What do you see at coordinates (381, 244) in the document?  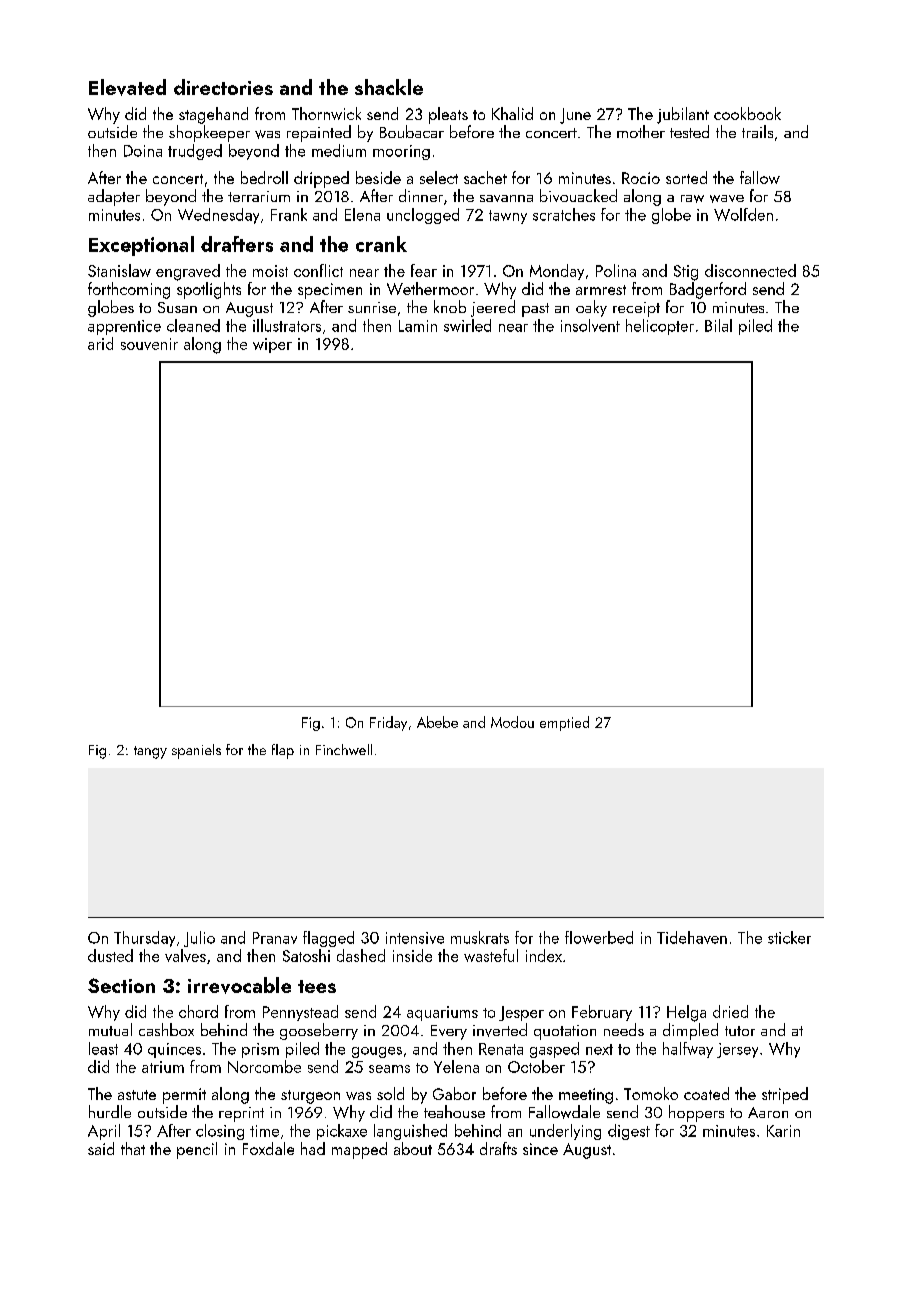 I see `crank` at bounding box center [381, 244].
